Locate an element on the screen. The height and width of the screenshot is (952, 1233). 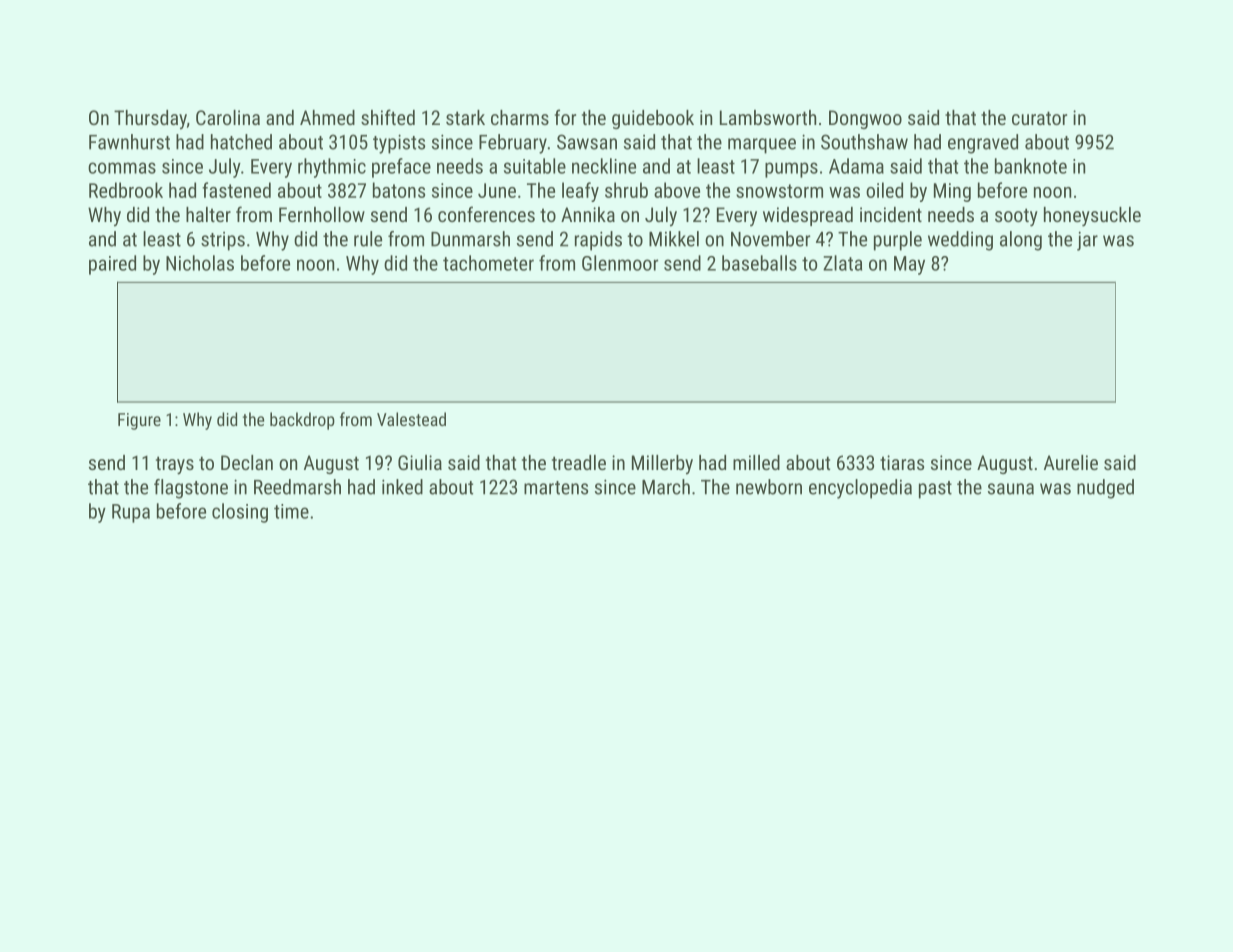
Carolina is located at coordinates (228, 117).
